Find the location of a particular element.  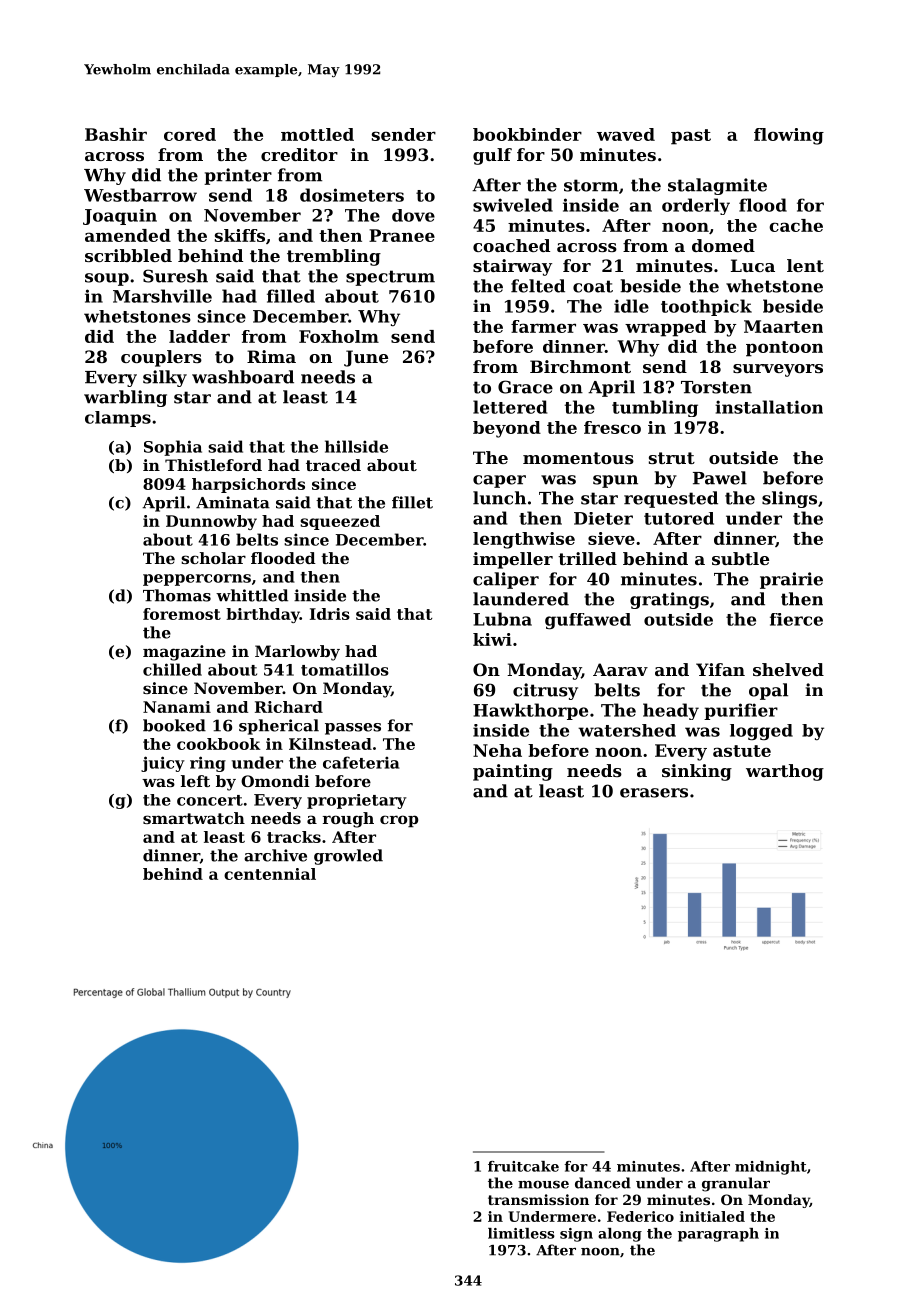

fruitcake is located at coordinates (523, 1166).
